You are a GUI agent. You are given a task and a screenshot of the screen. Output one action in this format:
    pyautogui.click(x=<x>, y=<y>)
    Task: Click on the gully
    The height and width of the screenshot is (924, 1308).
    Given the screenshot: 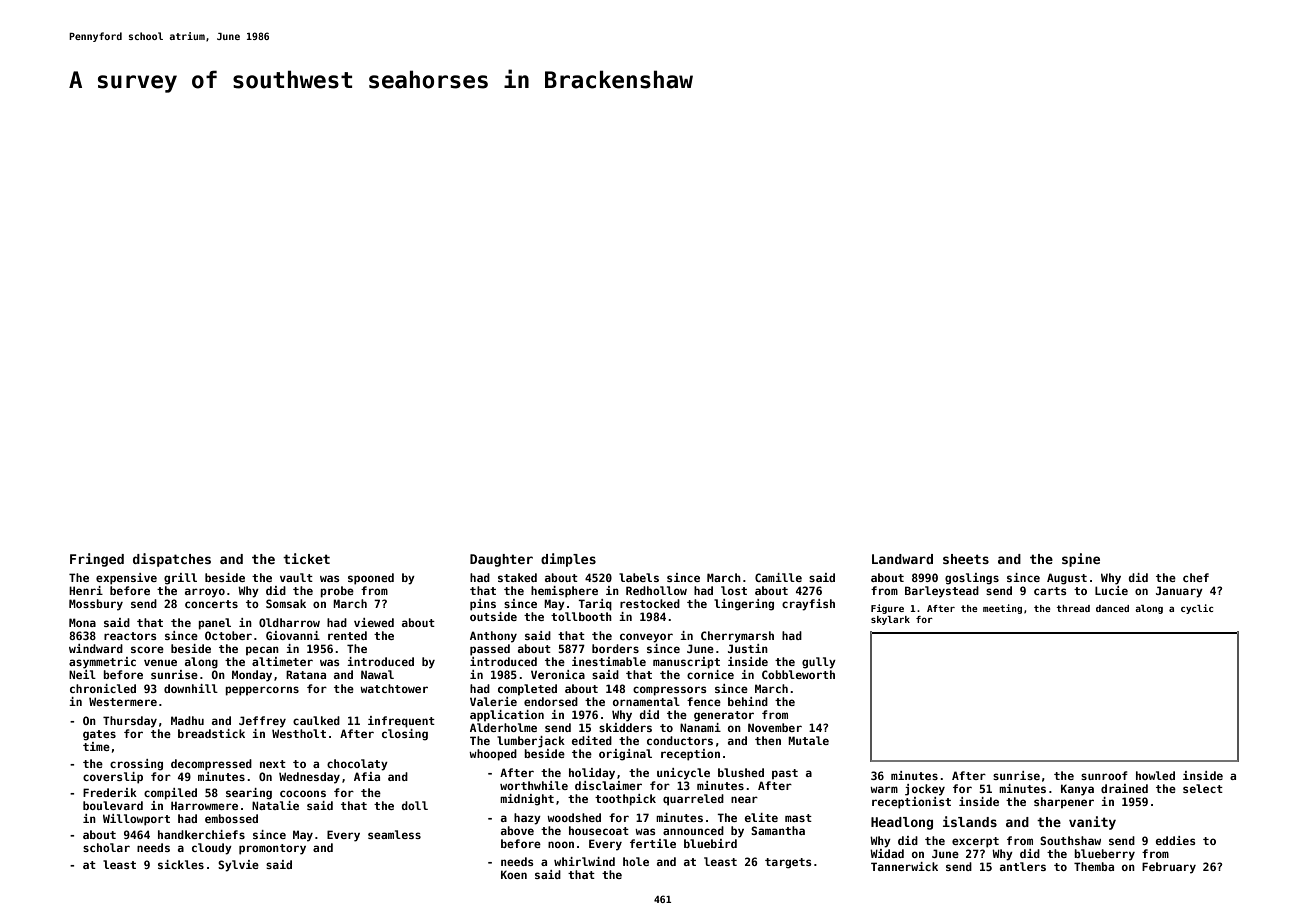 What is the action you would take?
    pyautogui.click(x=819, y=663)
